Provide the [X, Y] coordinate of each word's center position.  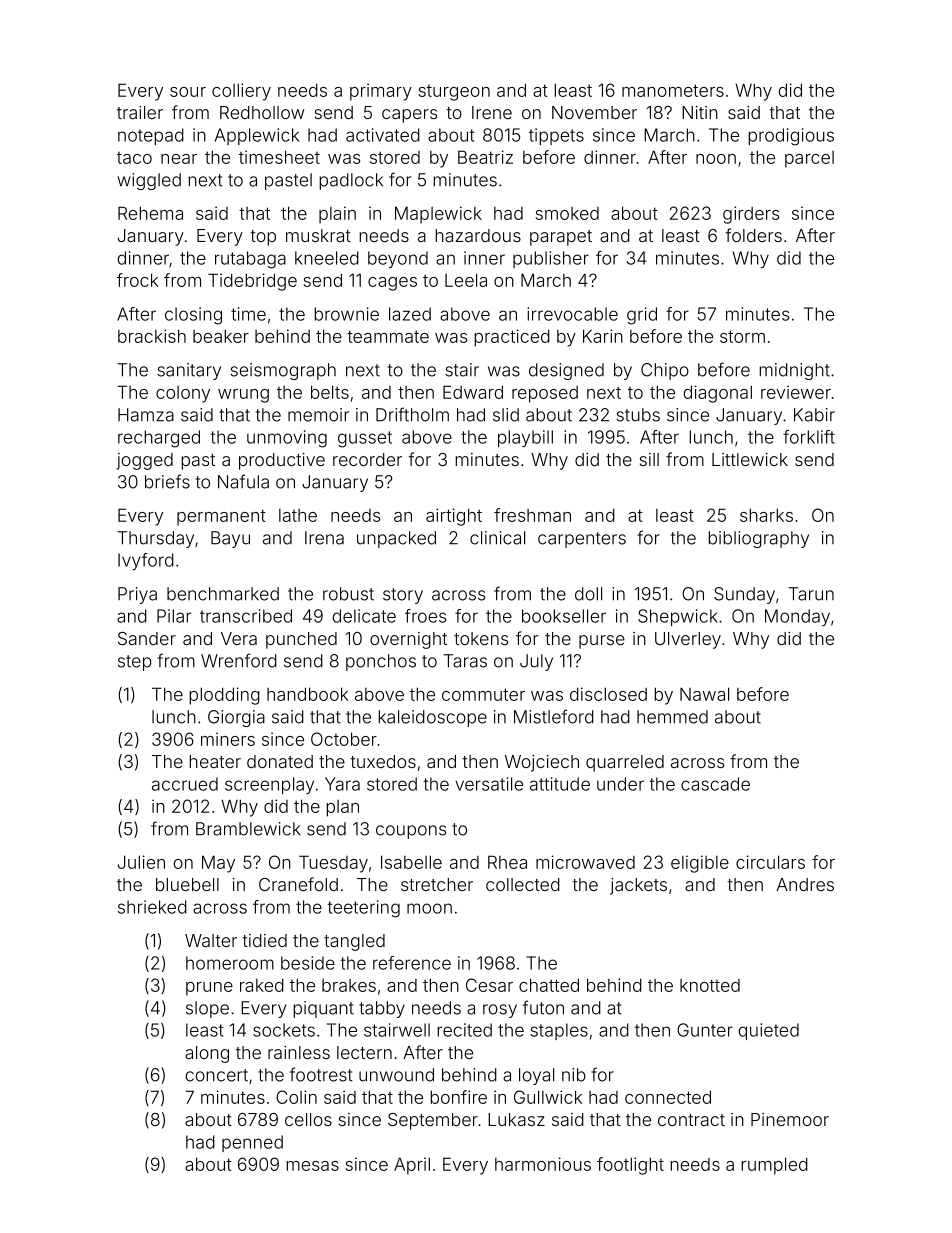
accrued [185, 784]
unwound [396, 1075]
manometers [673, 90]
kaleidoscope [432, 718]
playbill [525, 438]
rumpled [774, 1166]
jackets [638, 886]
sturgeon [454, 93]
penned [252, 1143]
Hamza [146, 415]
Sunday [744, 595]
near [179, 159]
